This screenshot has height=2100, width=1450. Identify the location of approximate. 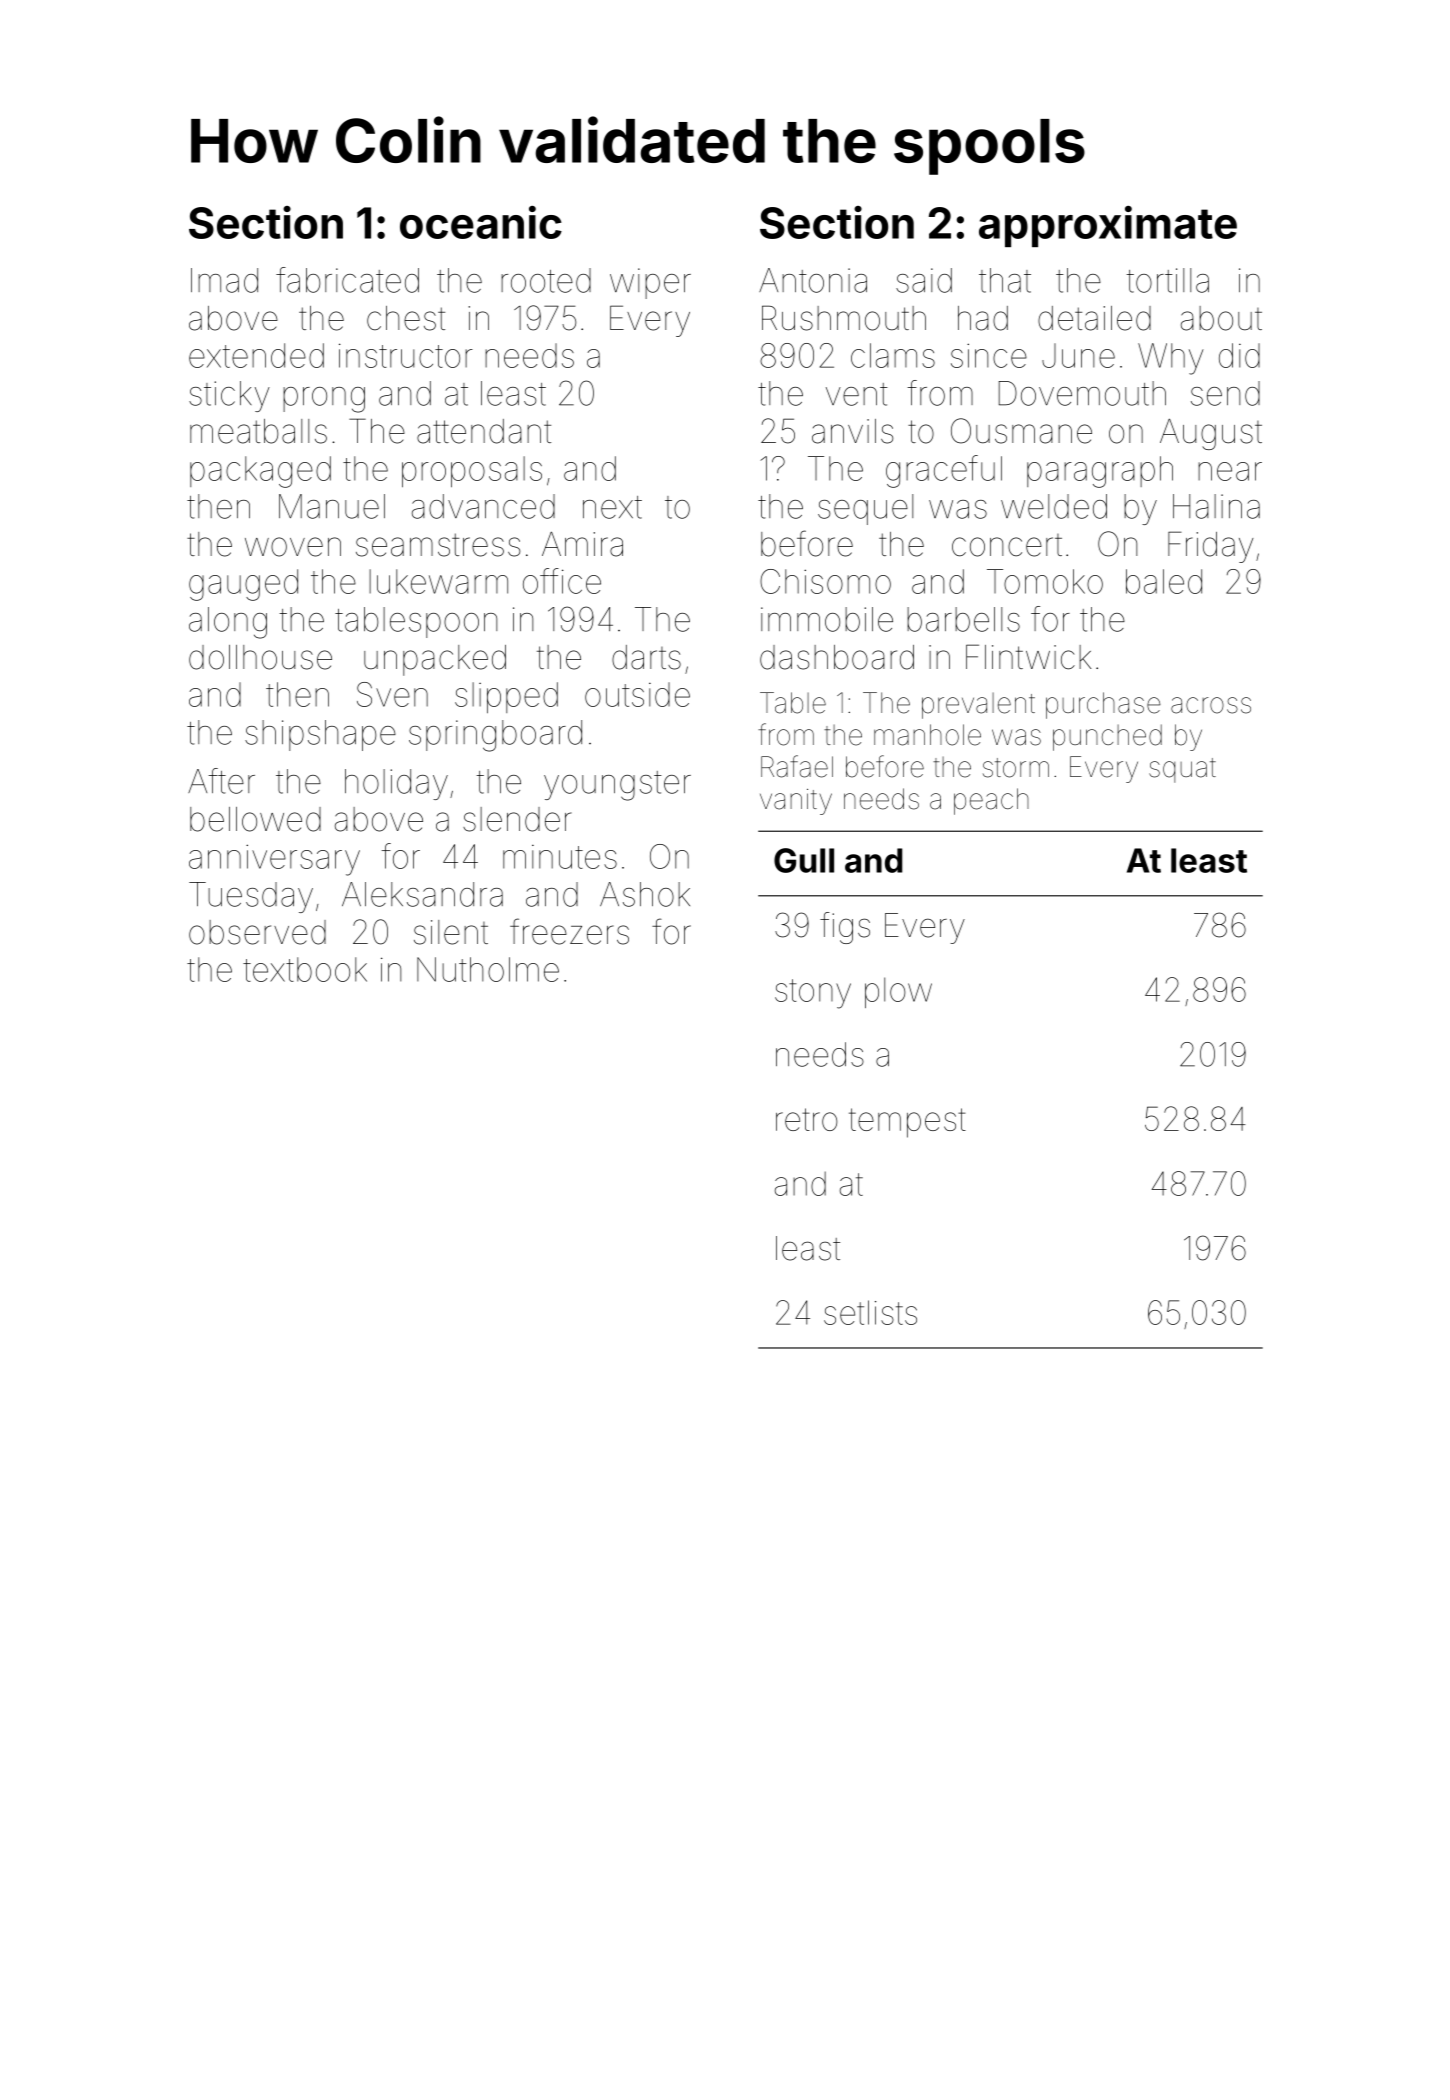
(1108, 226).
